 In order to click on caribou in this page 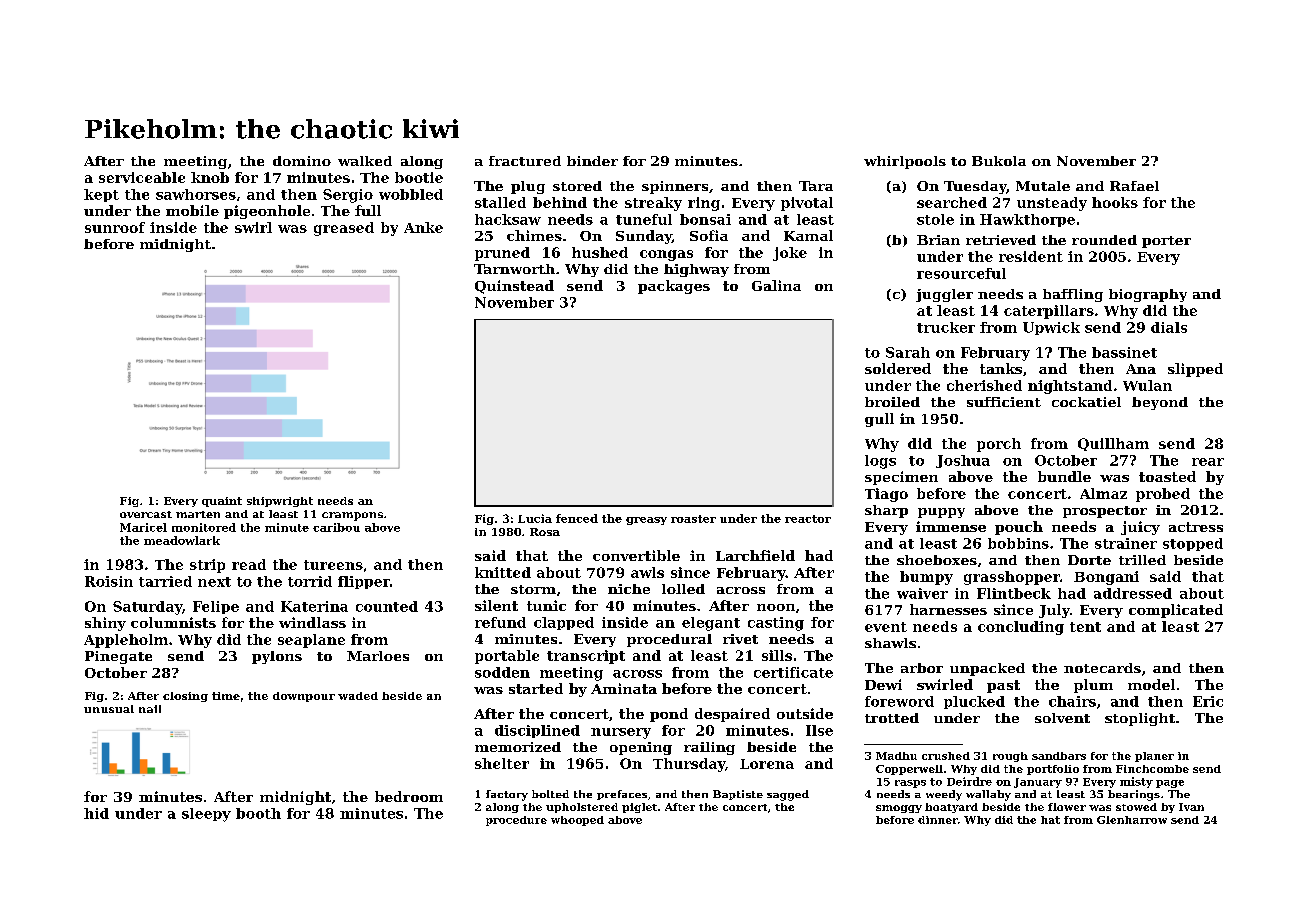, I will do `click(336, 527)`.
